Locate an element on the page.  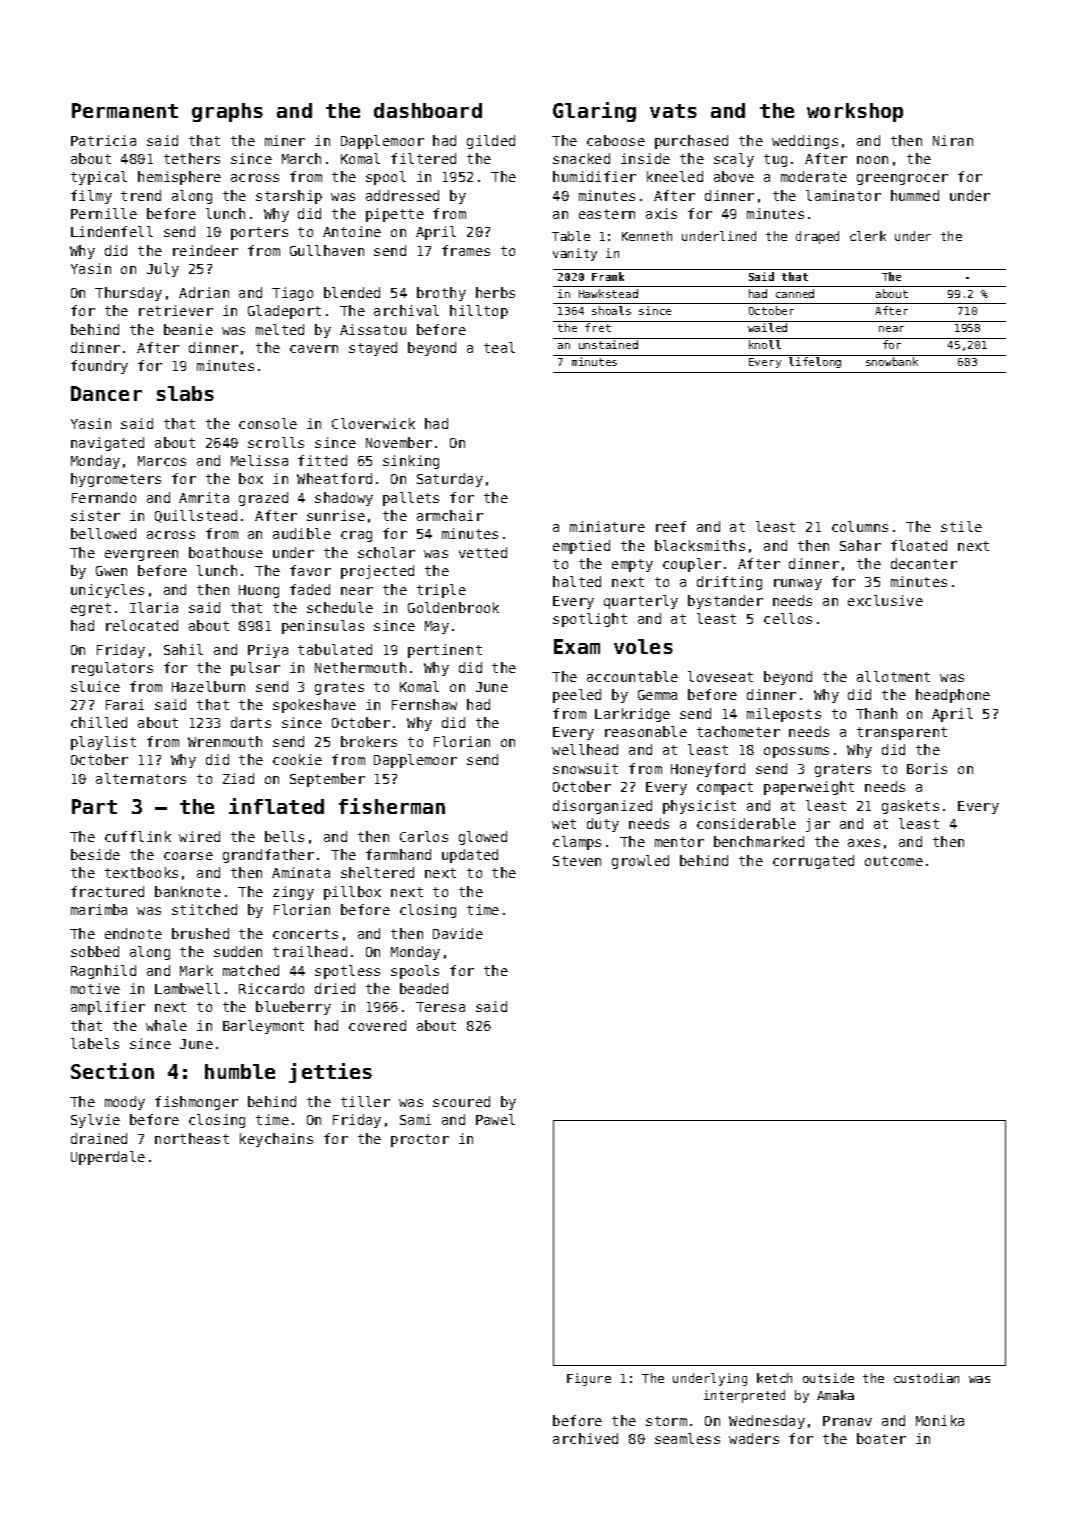
vanity is located at coordinates (575, 254).
